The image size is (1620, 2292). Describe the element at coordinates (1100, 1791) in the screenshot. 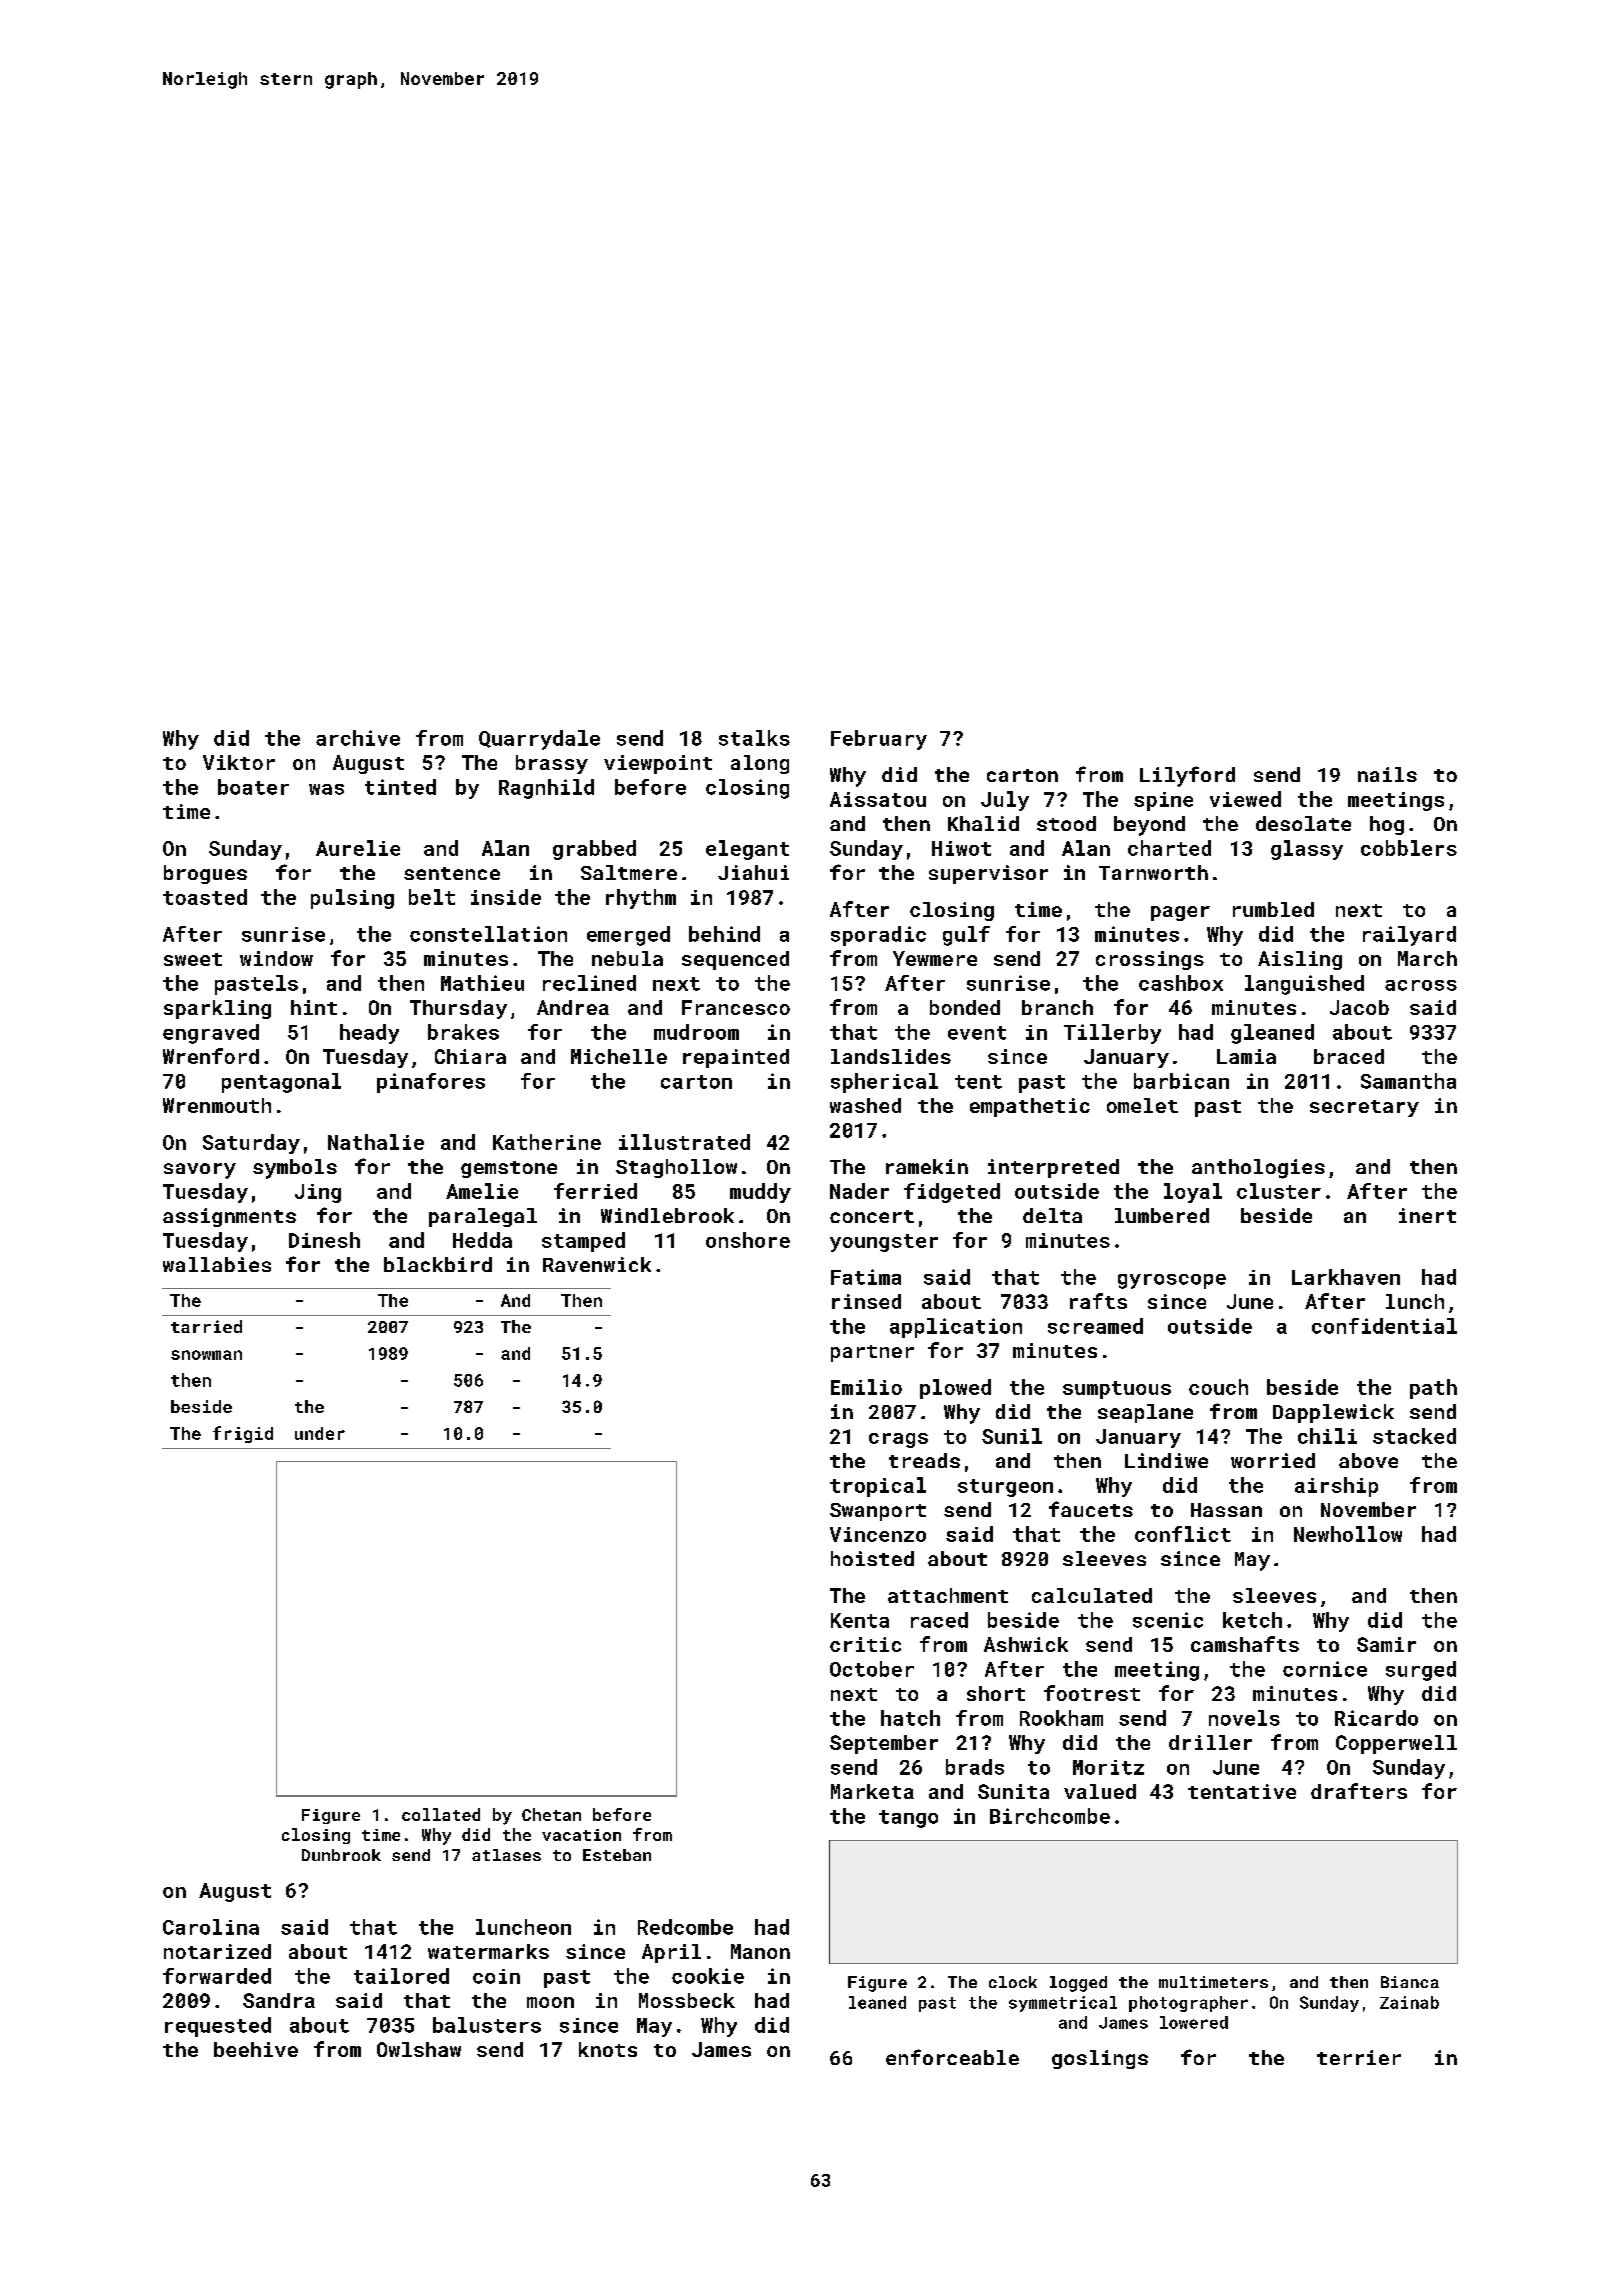

I see `valued` at that location.
